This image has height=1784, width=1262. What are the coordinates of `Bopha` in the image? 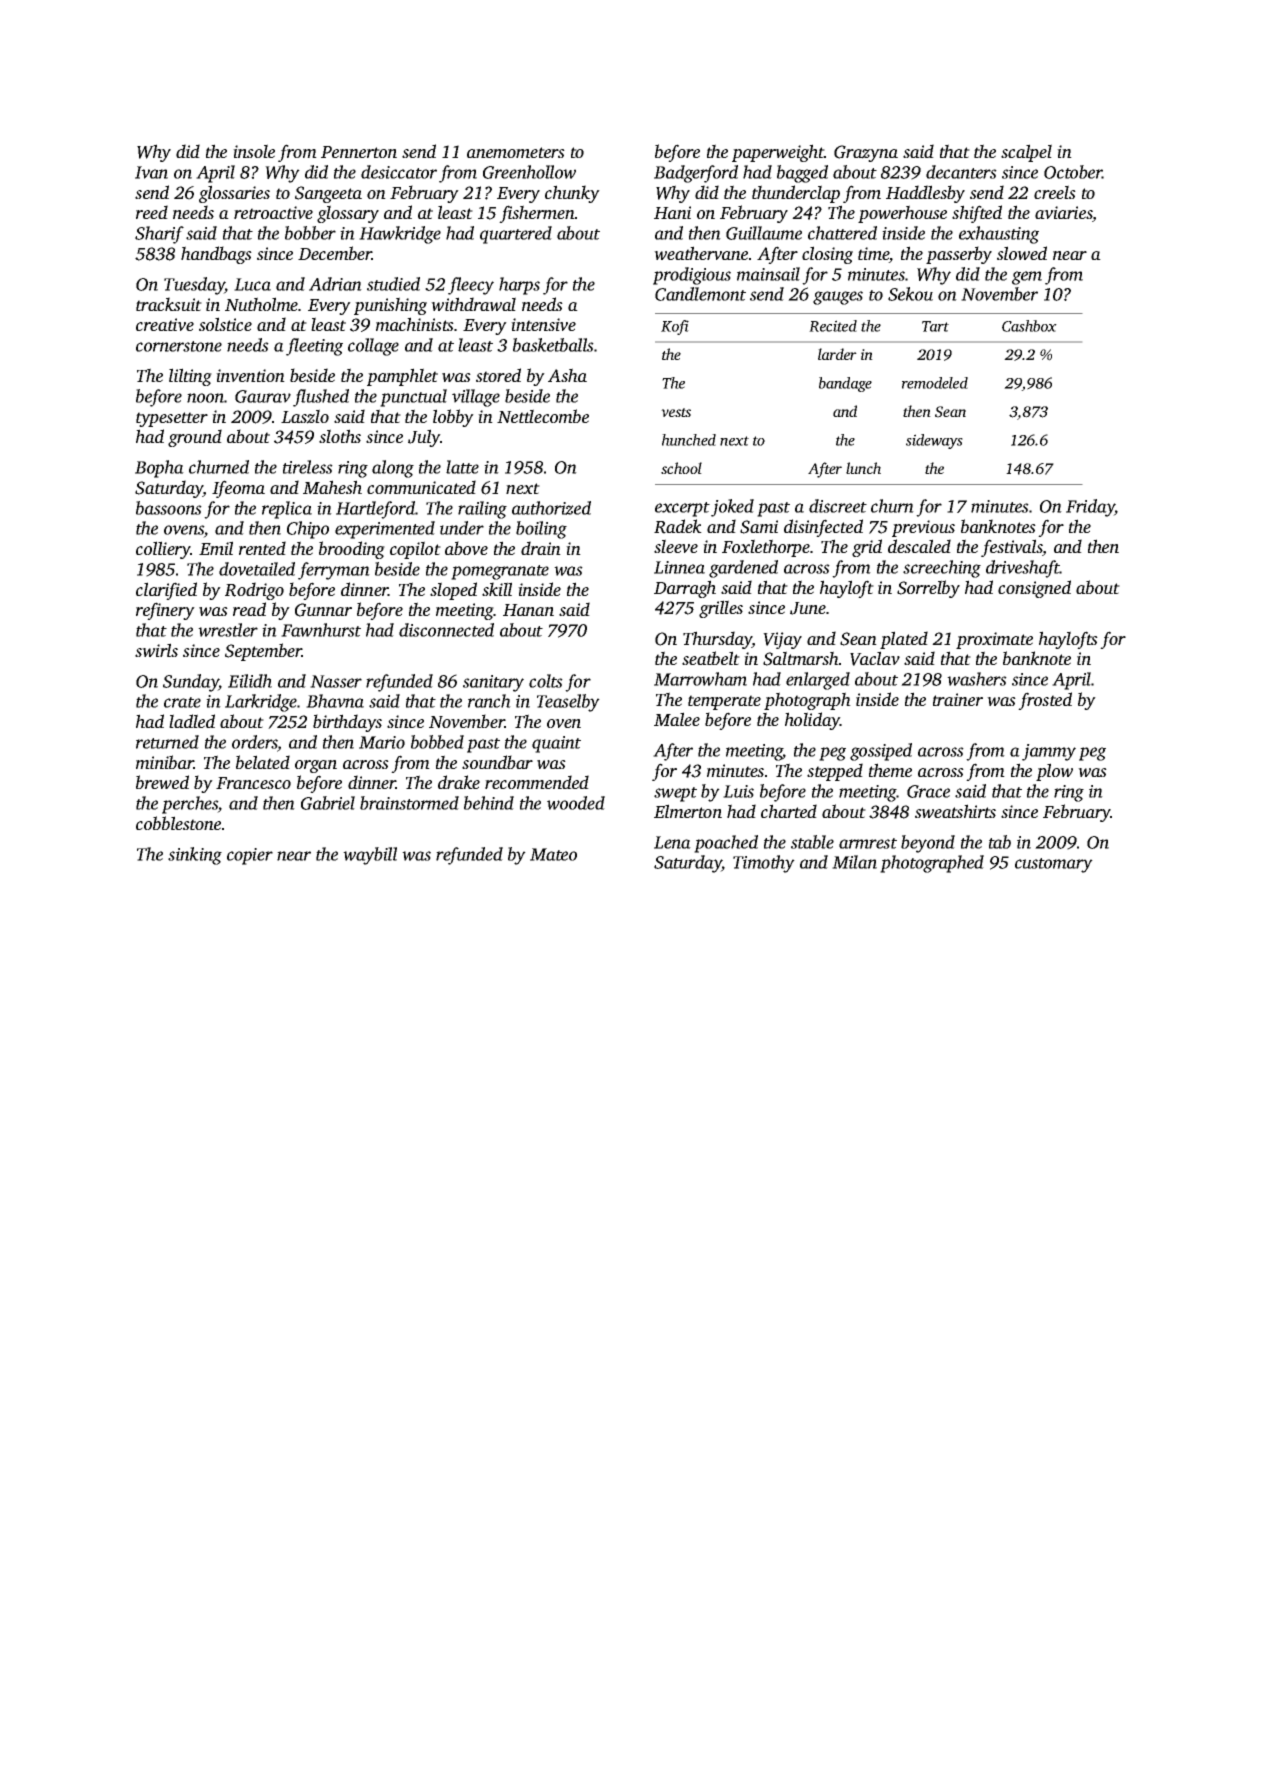 It's located at (159, 469).
